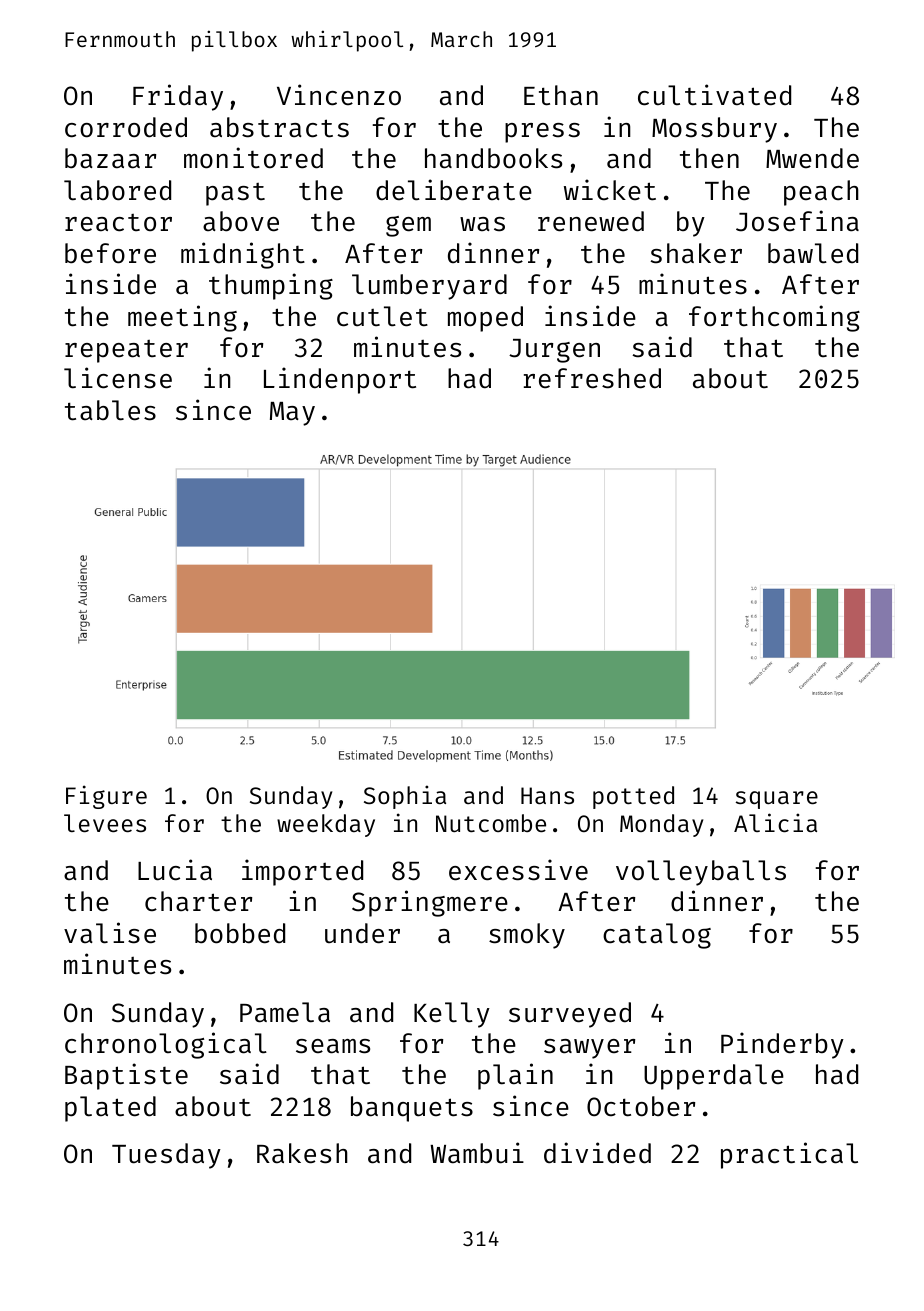 Image resolution: width=924 pixels, height=1311 pixels. What do you see at coordinates (166, 1045) in the page?
I see `chronological` at bounding box center [166, 1045].
